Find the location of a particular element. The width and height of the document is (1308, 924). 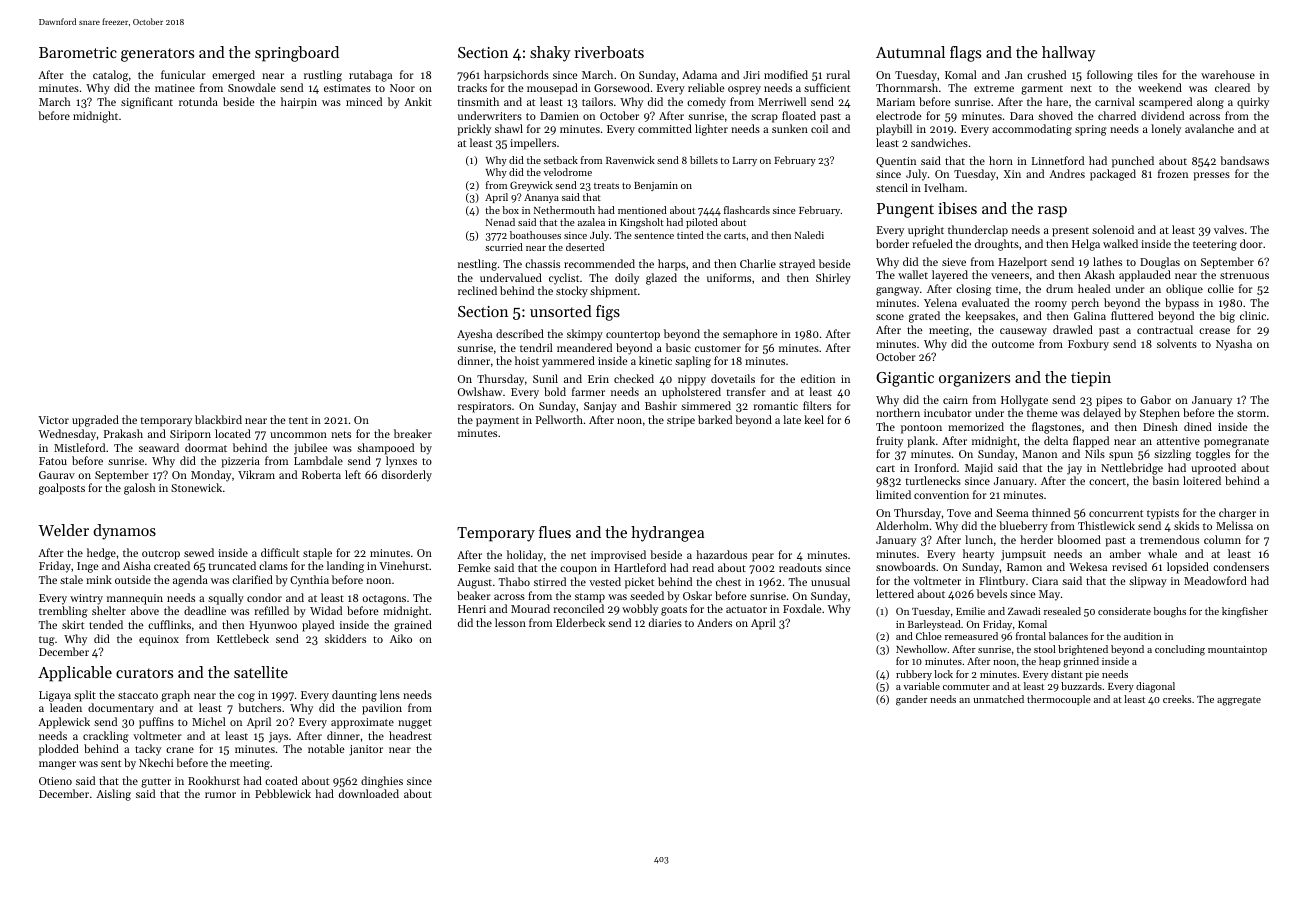

slipway is located at coordinates (1148, 582).
